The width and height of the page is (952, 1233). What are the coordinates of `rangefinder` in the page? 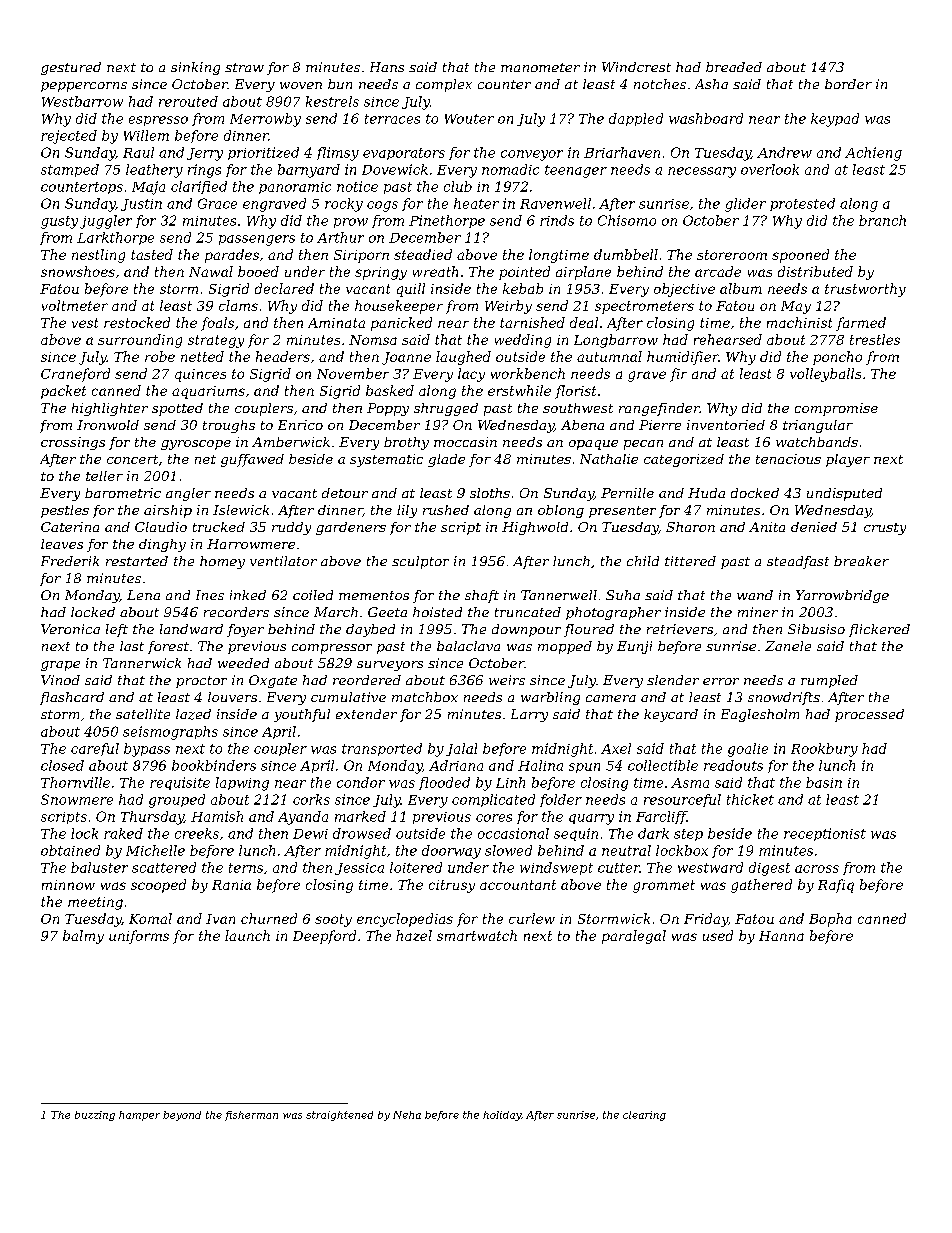 It's located at (659, 409).
